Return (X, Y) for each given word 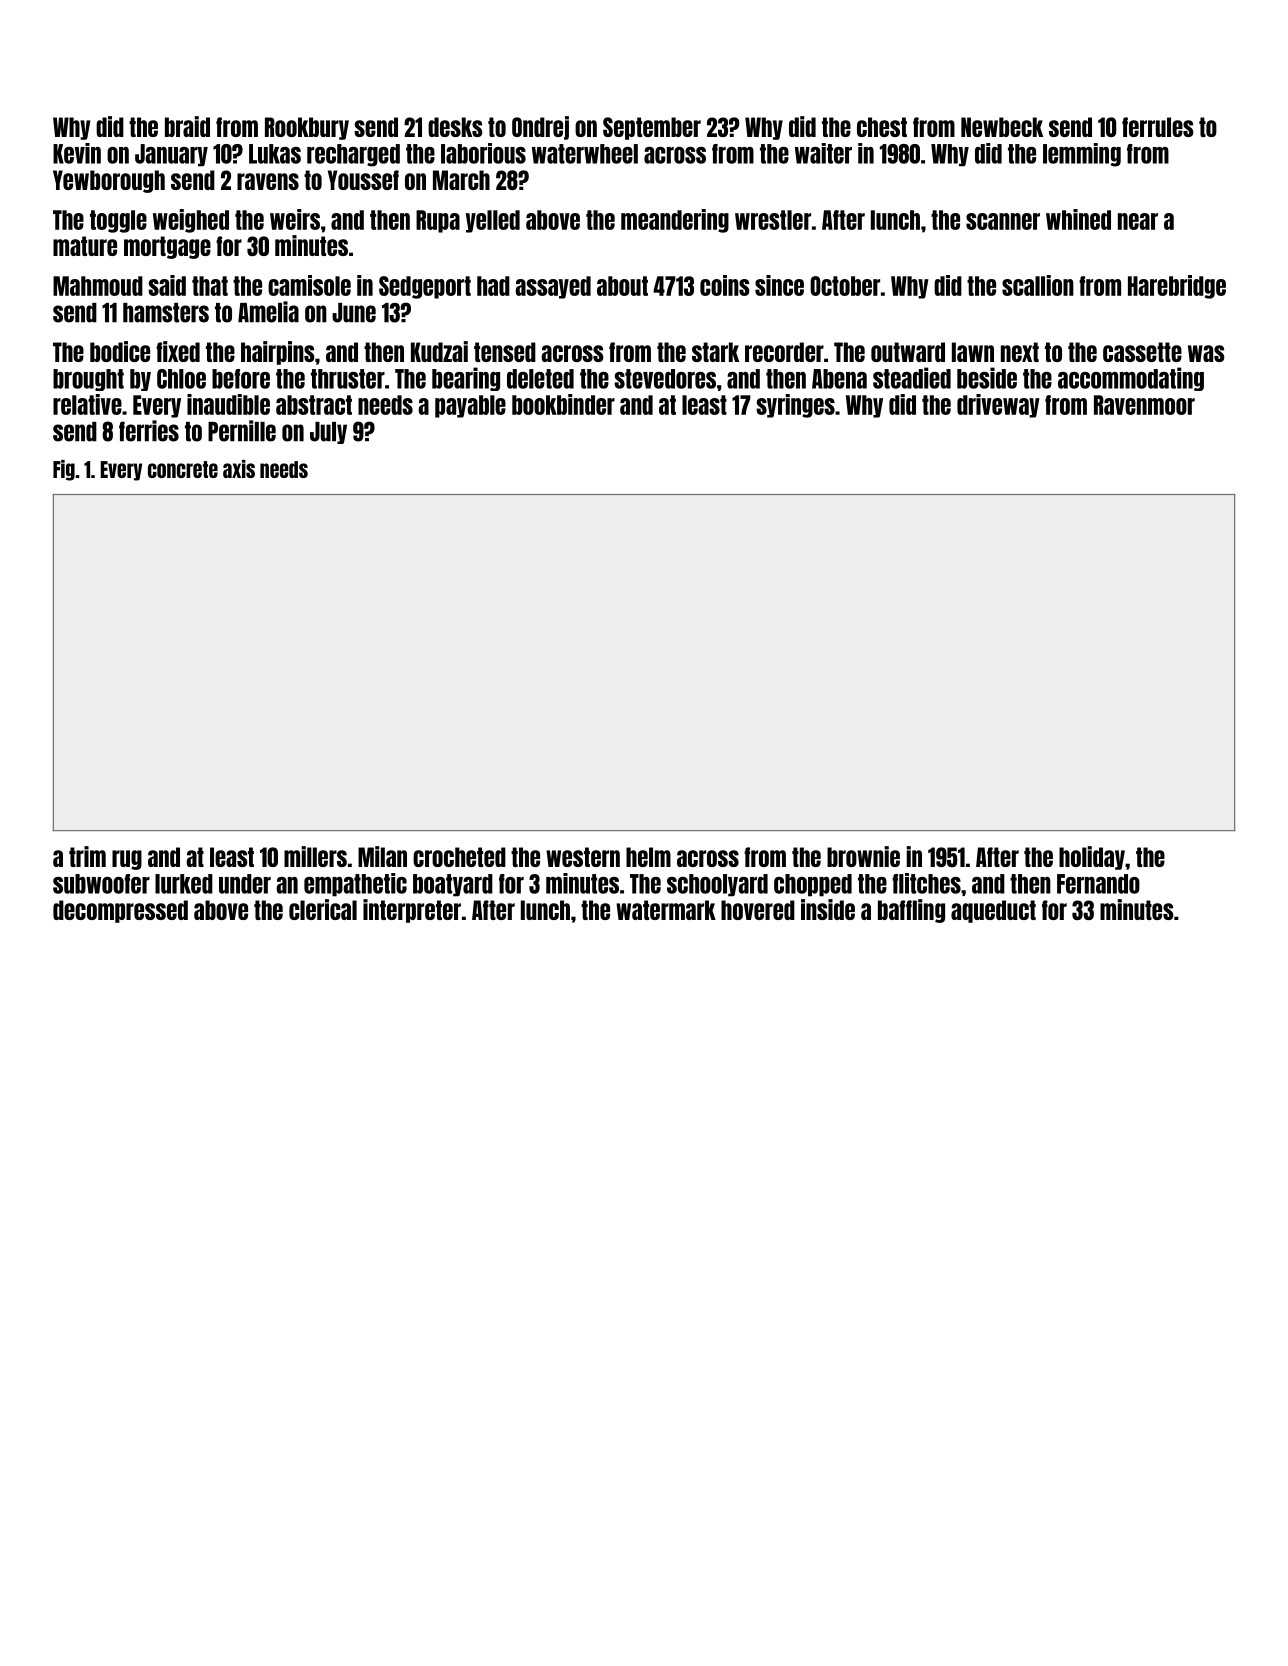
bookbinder (563, 404)
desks (455, 127)
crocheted (459, 857)
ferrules (1158, 127)
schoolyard (717, 885)
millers (315, 856)
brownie (863, 856)
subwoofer (101, 884)
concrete (183, 469)
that (210, 286)
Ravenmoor (1144, 405)
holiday (1092, 858)
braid (187, 126)
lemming (1082, 155)
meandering (675, 221)
